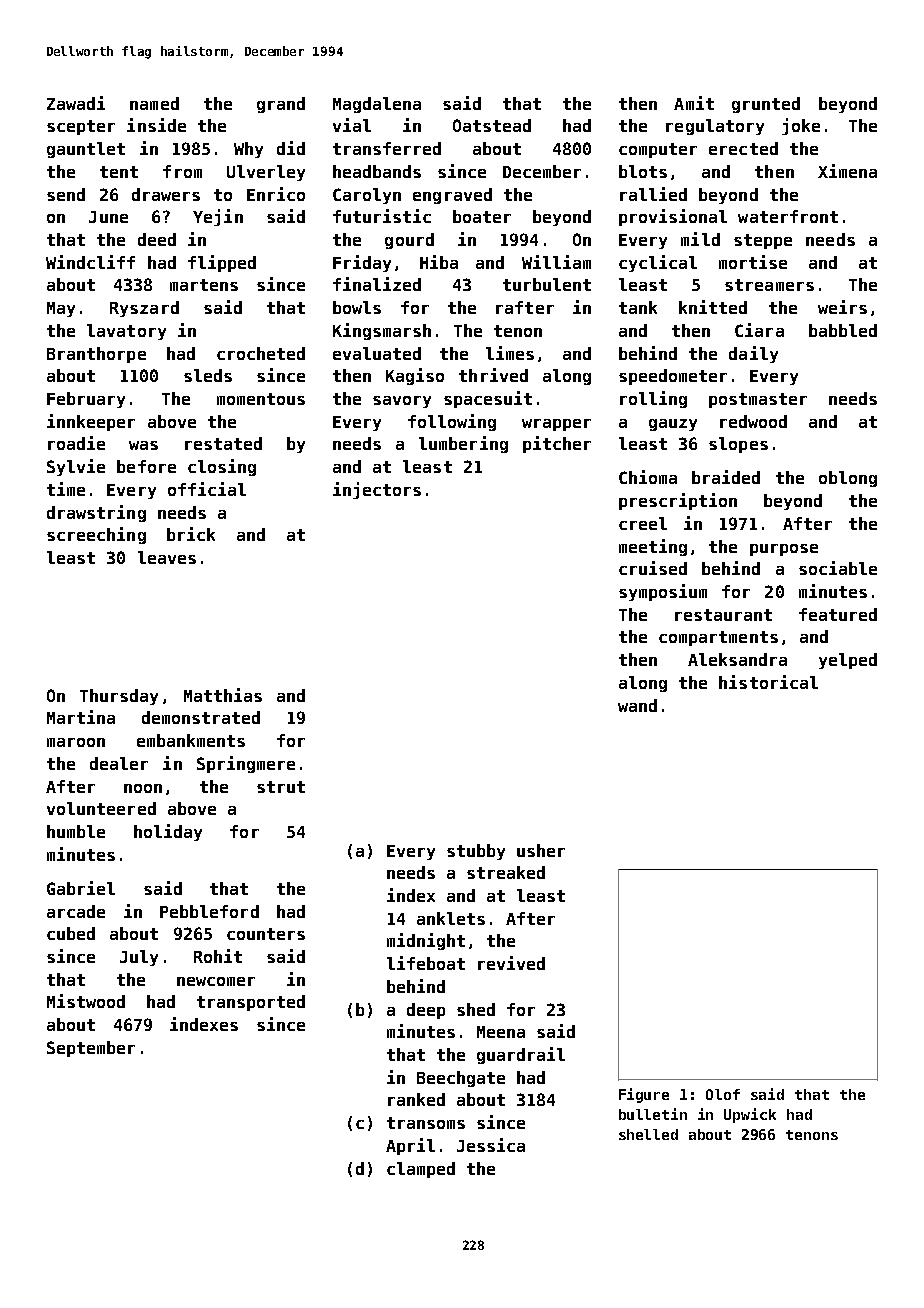 The image size is (924, 1308). What do you see at coordinates (848, 661) in the screenshot?
I see `yelped` at bounding box center [848, 661].
